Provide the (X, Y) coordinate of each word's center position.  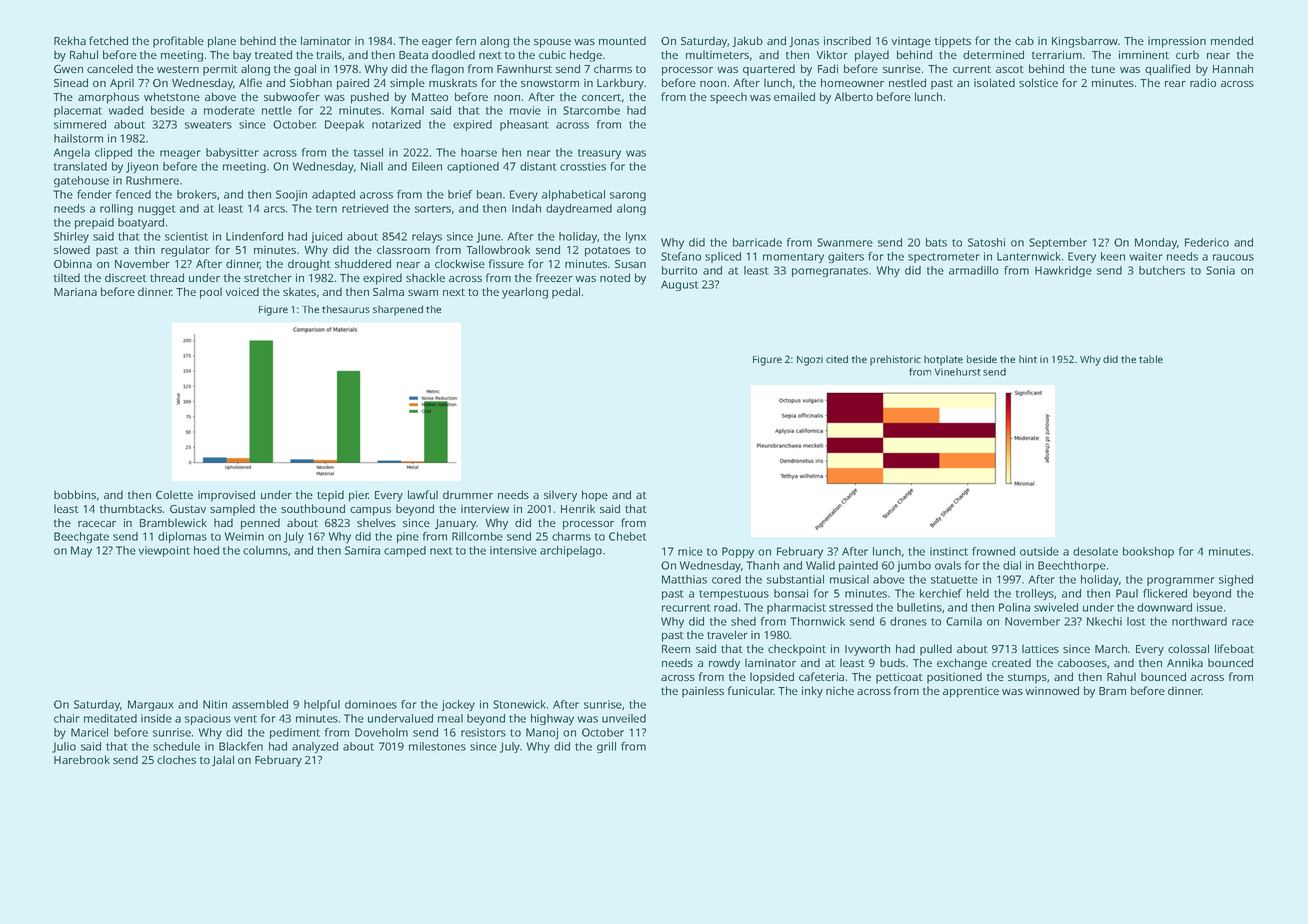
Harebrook (82, 759)
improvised (226, 496)
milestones (437, 746)
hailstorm (78, 138)
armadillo (973, 270)
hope (595, 496)
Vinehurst (957, 372)
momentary (793, 258)
